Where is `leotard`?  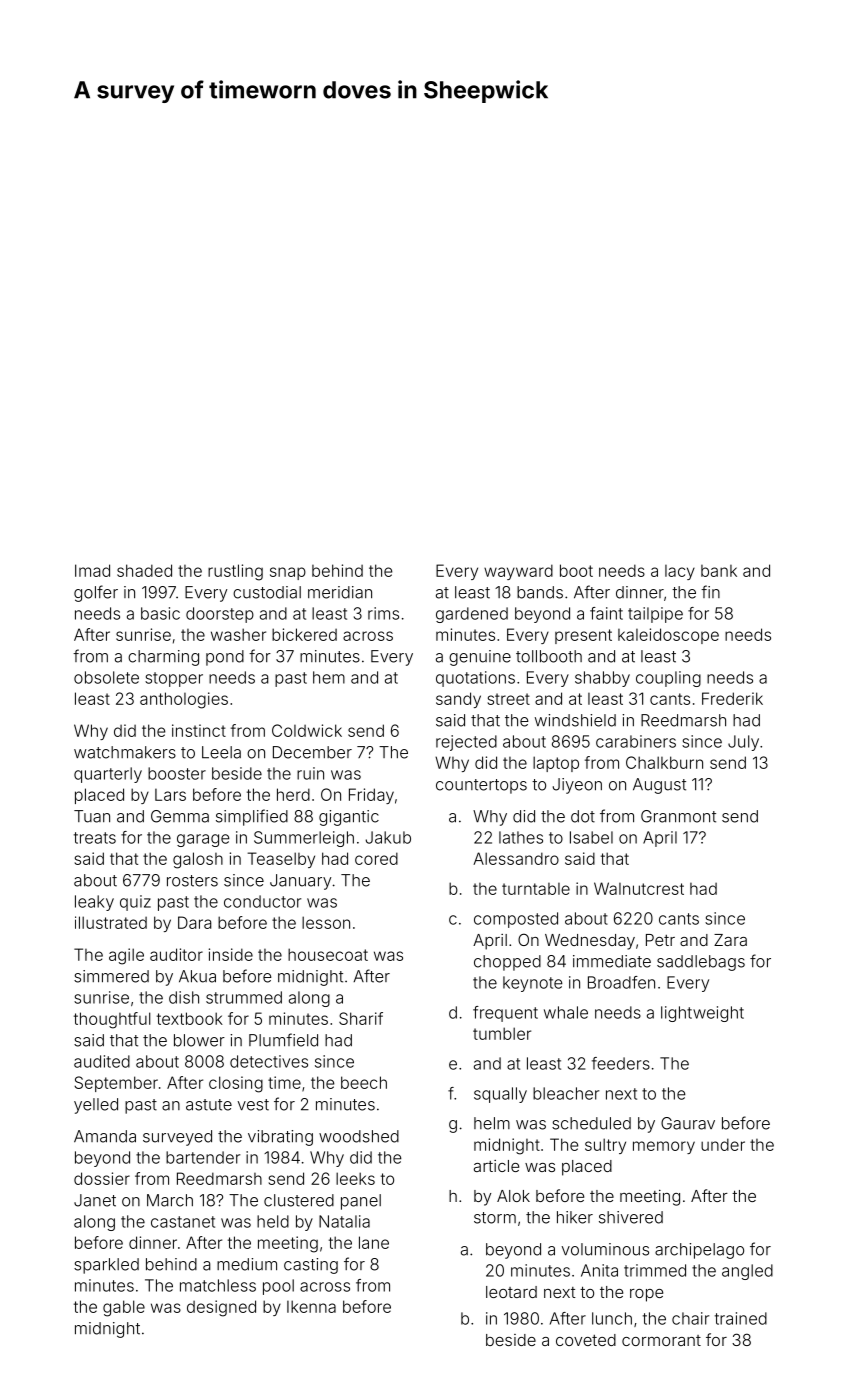 leotard is located at coordinates (511, 1292).
